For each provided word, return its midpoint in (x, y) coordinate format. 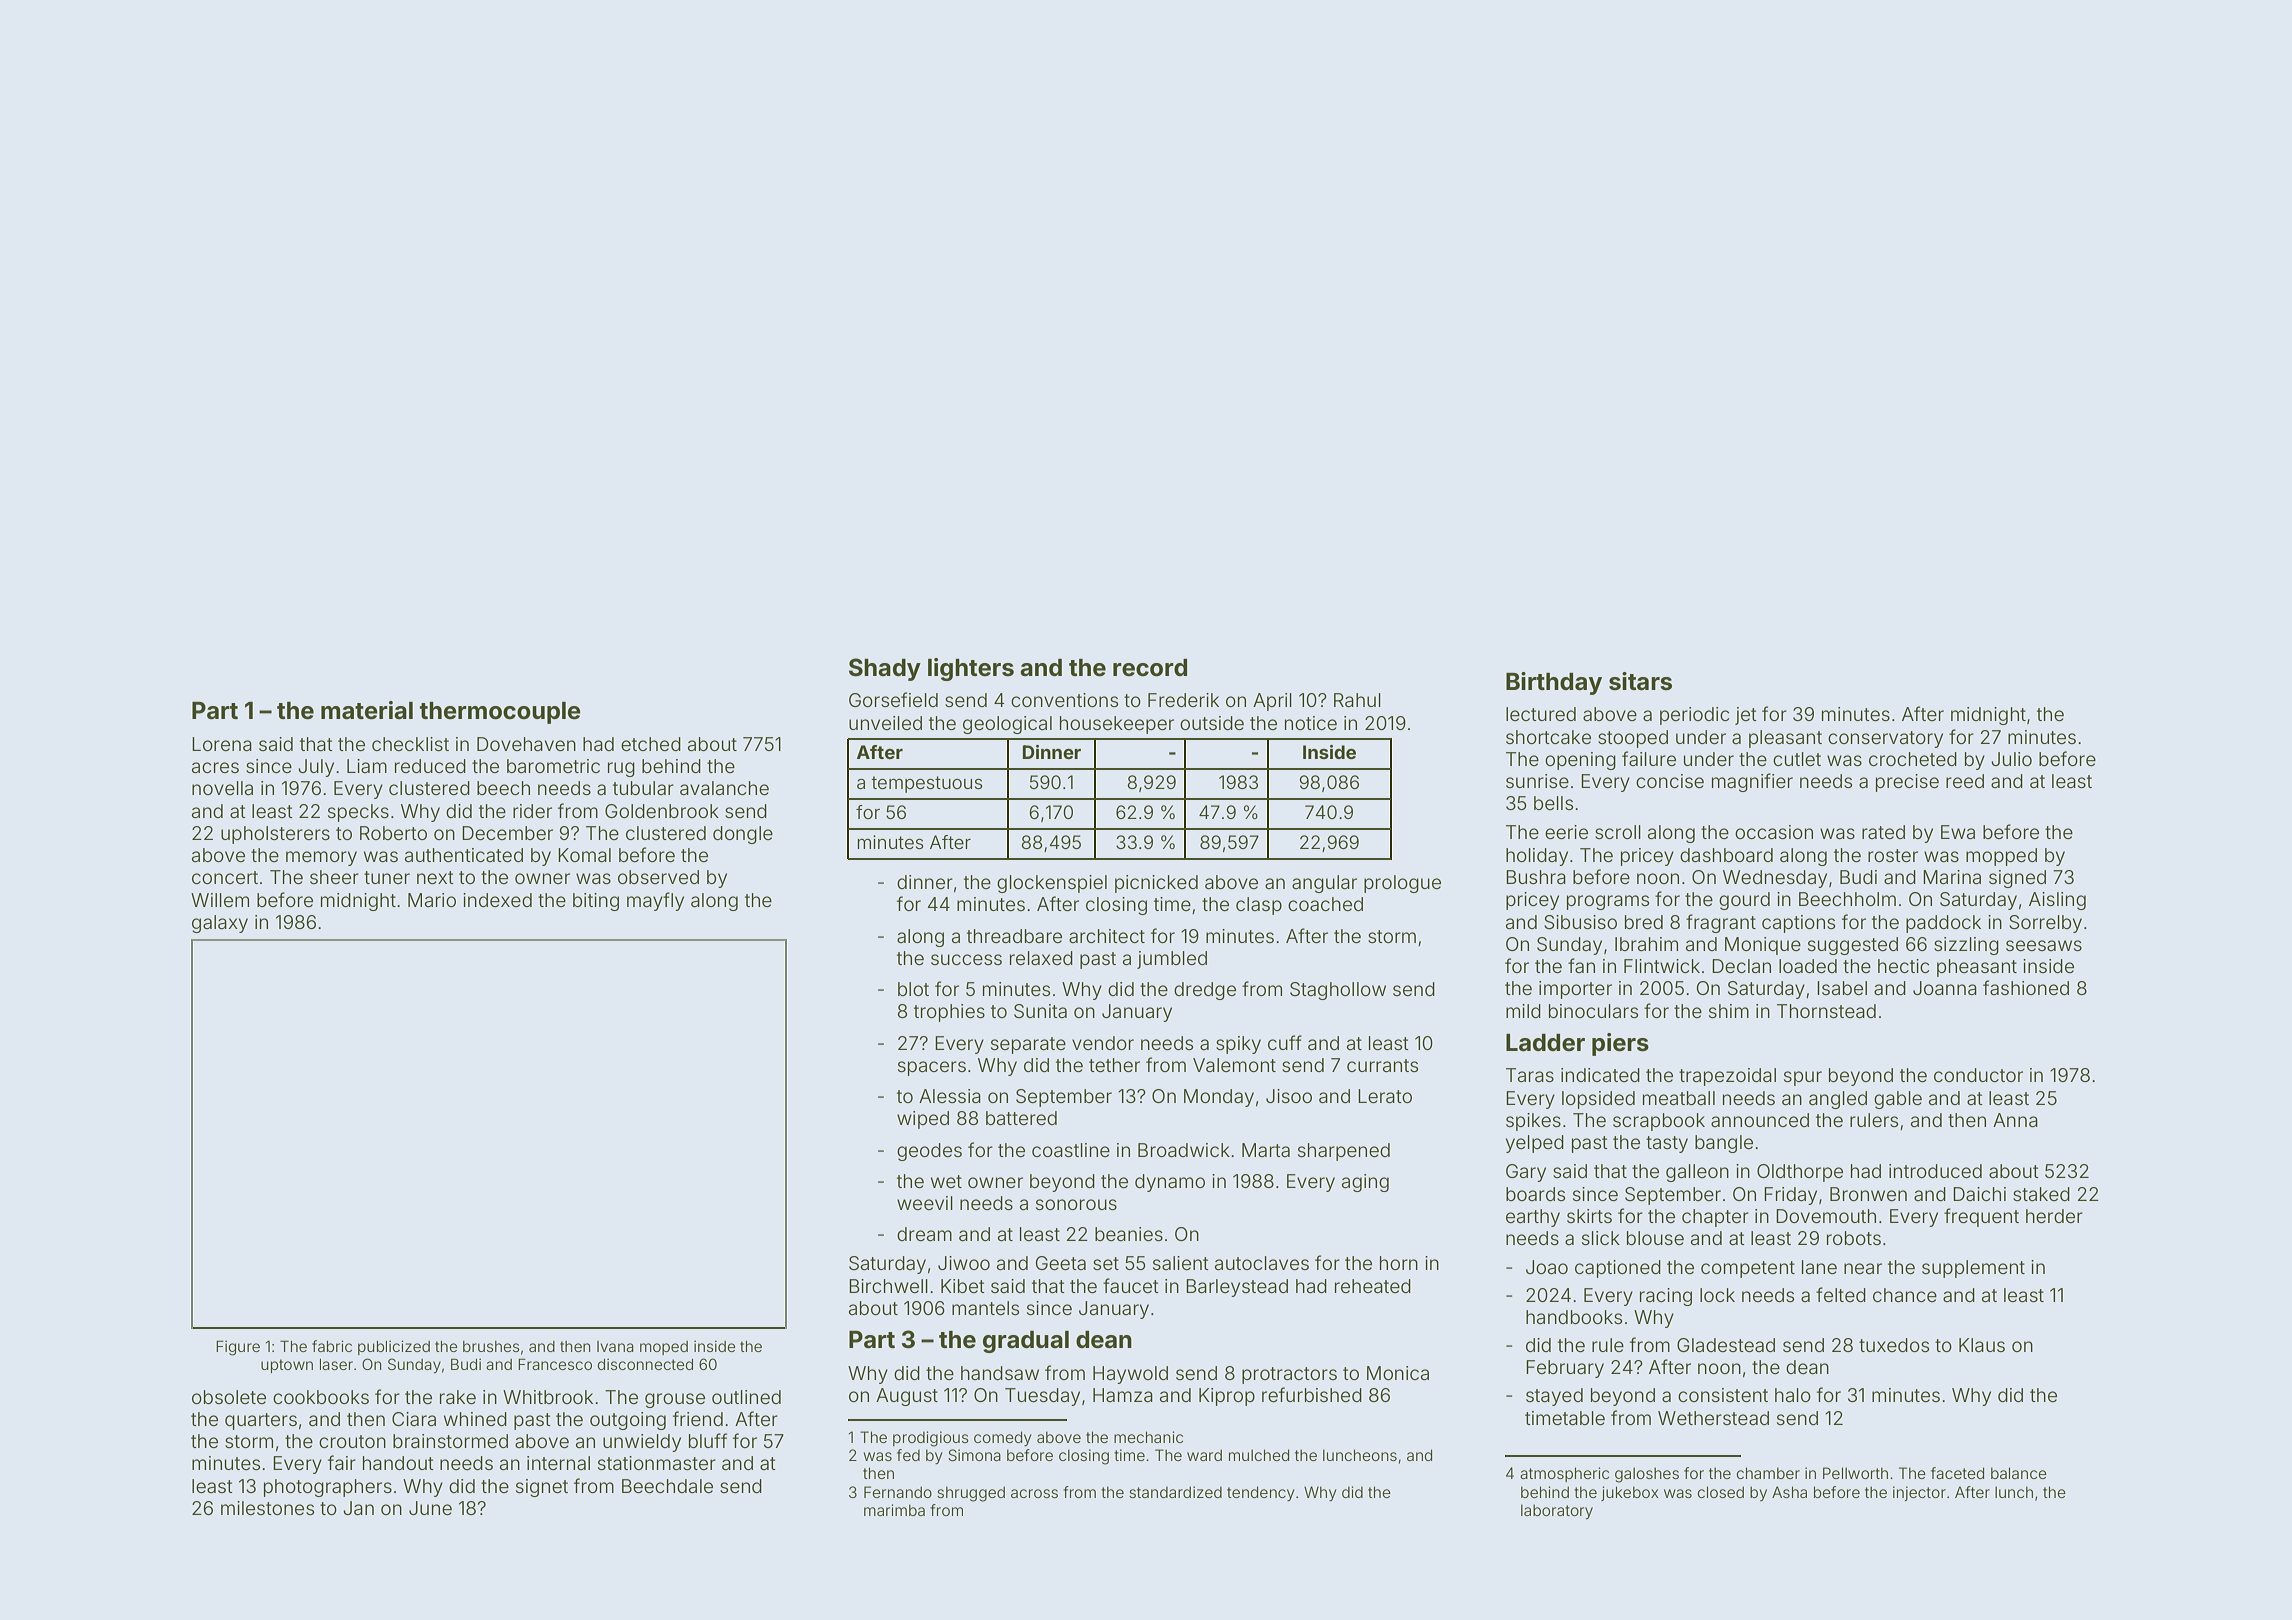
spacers (932, 1068)
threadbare (1014, 936)
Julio (2011, 759)
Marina (1952, 877)
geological (1007, 725)
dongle (743, 835)
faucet (1131, 1285)
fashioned (2026, 987)
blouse (1655, 1238)
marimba (894, 1510)
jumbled (1172, 960)
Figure (238, 1348)
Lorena (222, 744)
